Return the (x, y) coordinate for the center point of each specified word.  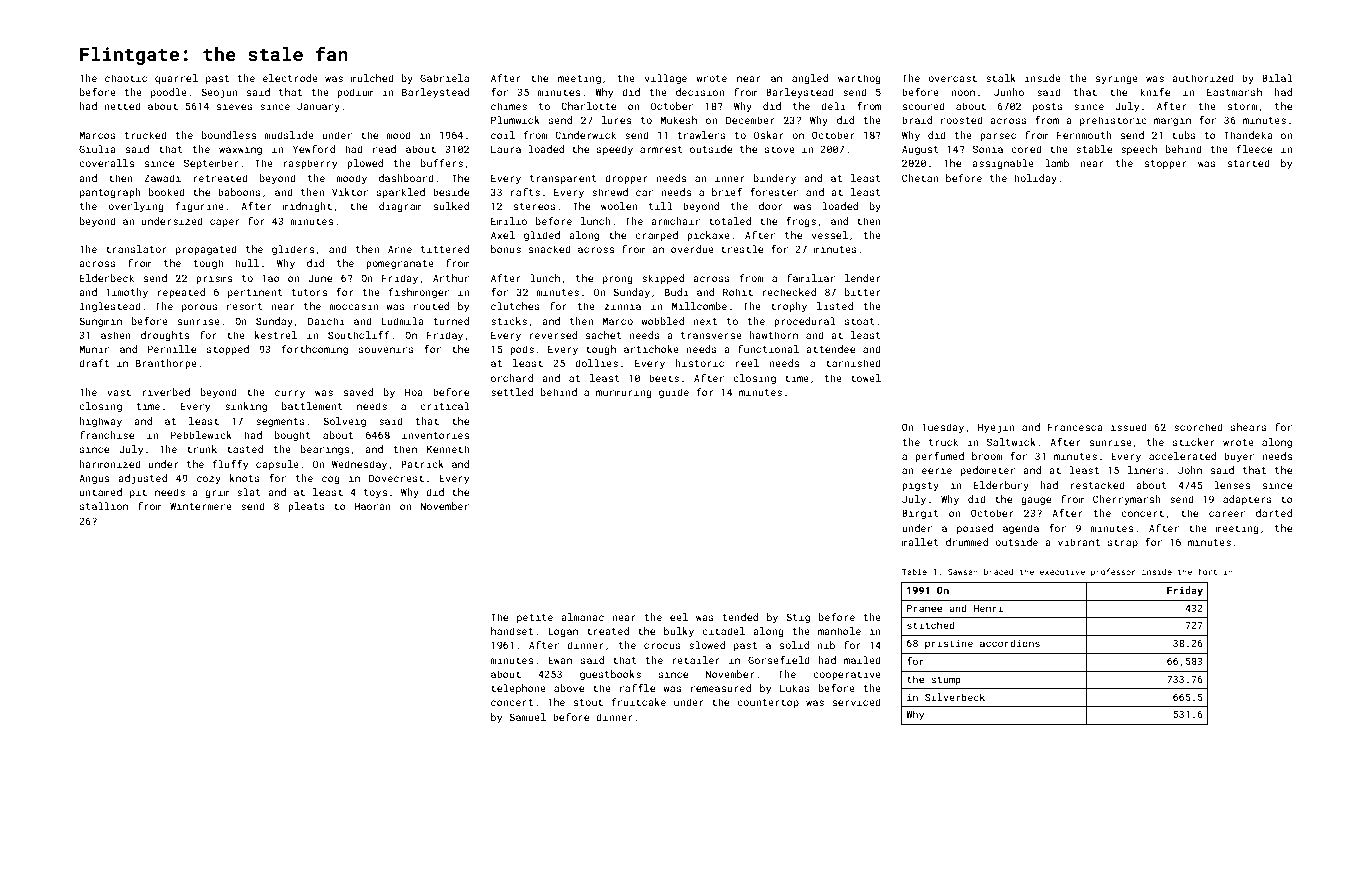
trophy (789, 307)
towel (866, 378)
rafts (525, 192)
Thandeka (1248, 135)
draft (94, 363)
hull (247, 263)
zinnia (623, 306)
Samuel (527, 717)
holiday (1035, 179)
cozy (209, 480)
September (211, 164)
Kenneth (448, 449)
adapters (1247, 500)
